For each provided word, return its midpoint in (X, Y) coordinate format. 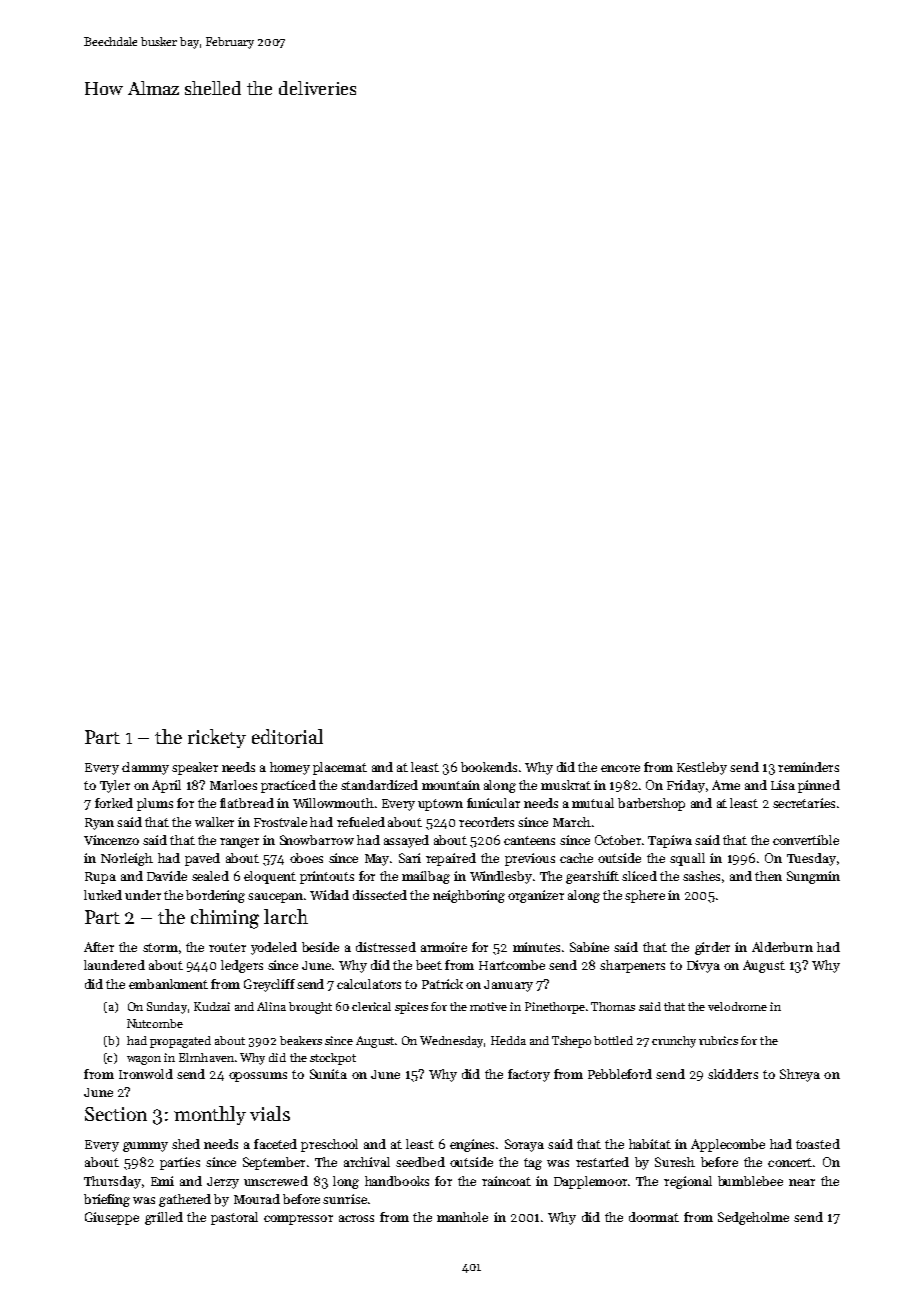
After (99, 947)
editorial (287, 736)
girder (712, 948)
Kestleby (702, 768)
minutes (536, 947)
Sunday (167, 1008)
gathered (185, 1200)
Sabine (589, 947)
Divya (703, 966)
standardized (379, 785)
